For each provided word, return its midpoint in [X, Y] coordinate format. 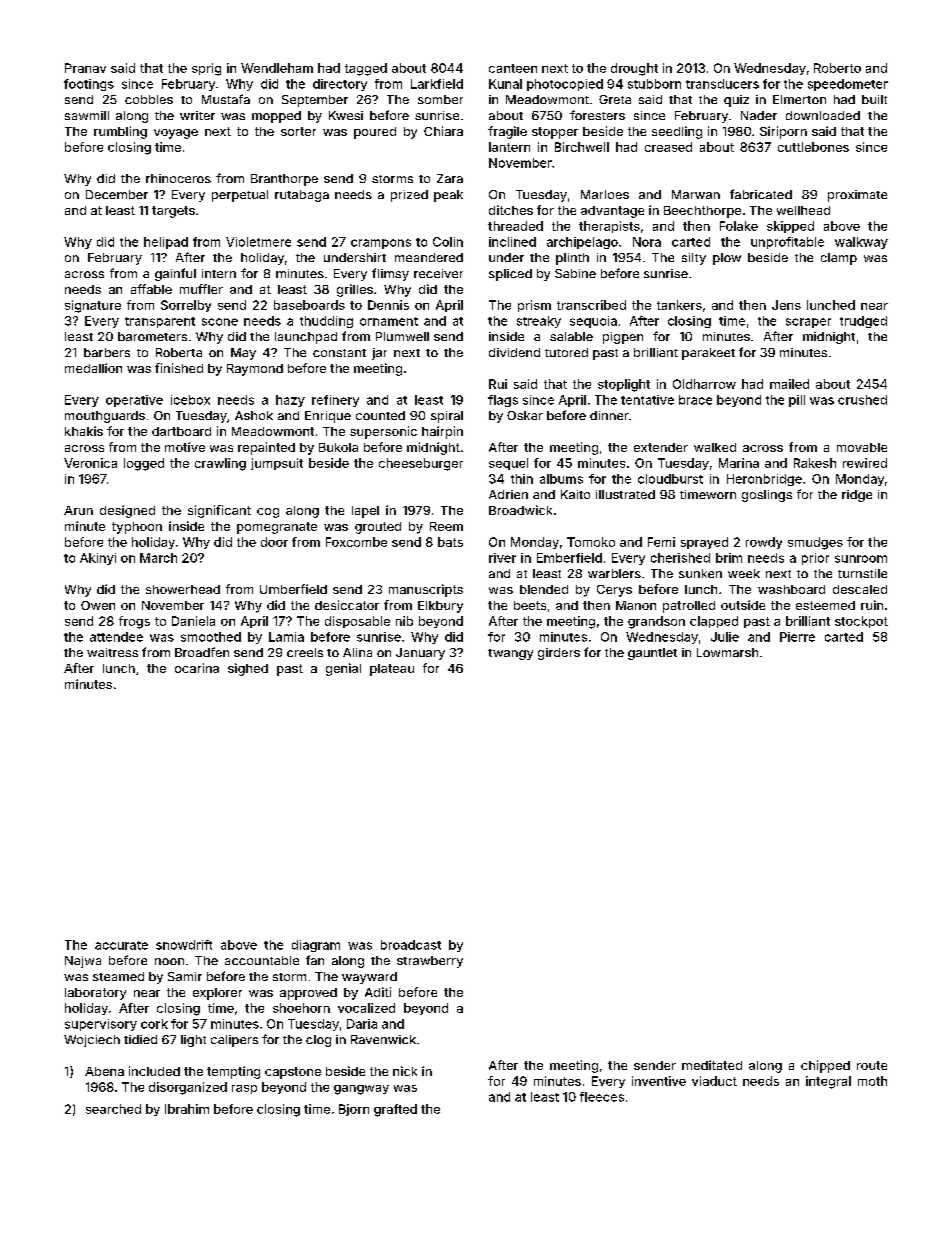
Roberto [837, 68]
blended [544, 589]
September [315, 101]
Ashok [254, 415]
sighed [248, 669]
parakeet [708, 354]
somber [440, 99]
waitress [112, 652]
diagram [316, 946]
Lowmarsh [727, 652]
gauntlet [652, 654]
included [154, 1071]
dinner [609, 415]
